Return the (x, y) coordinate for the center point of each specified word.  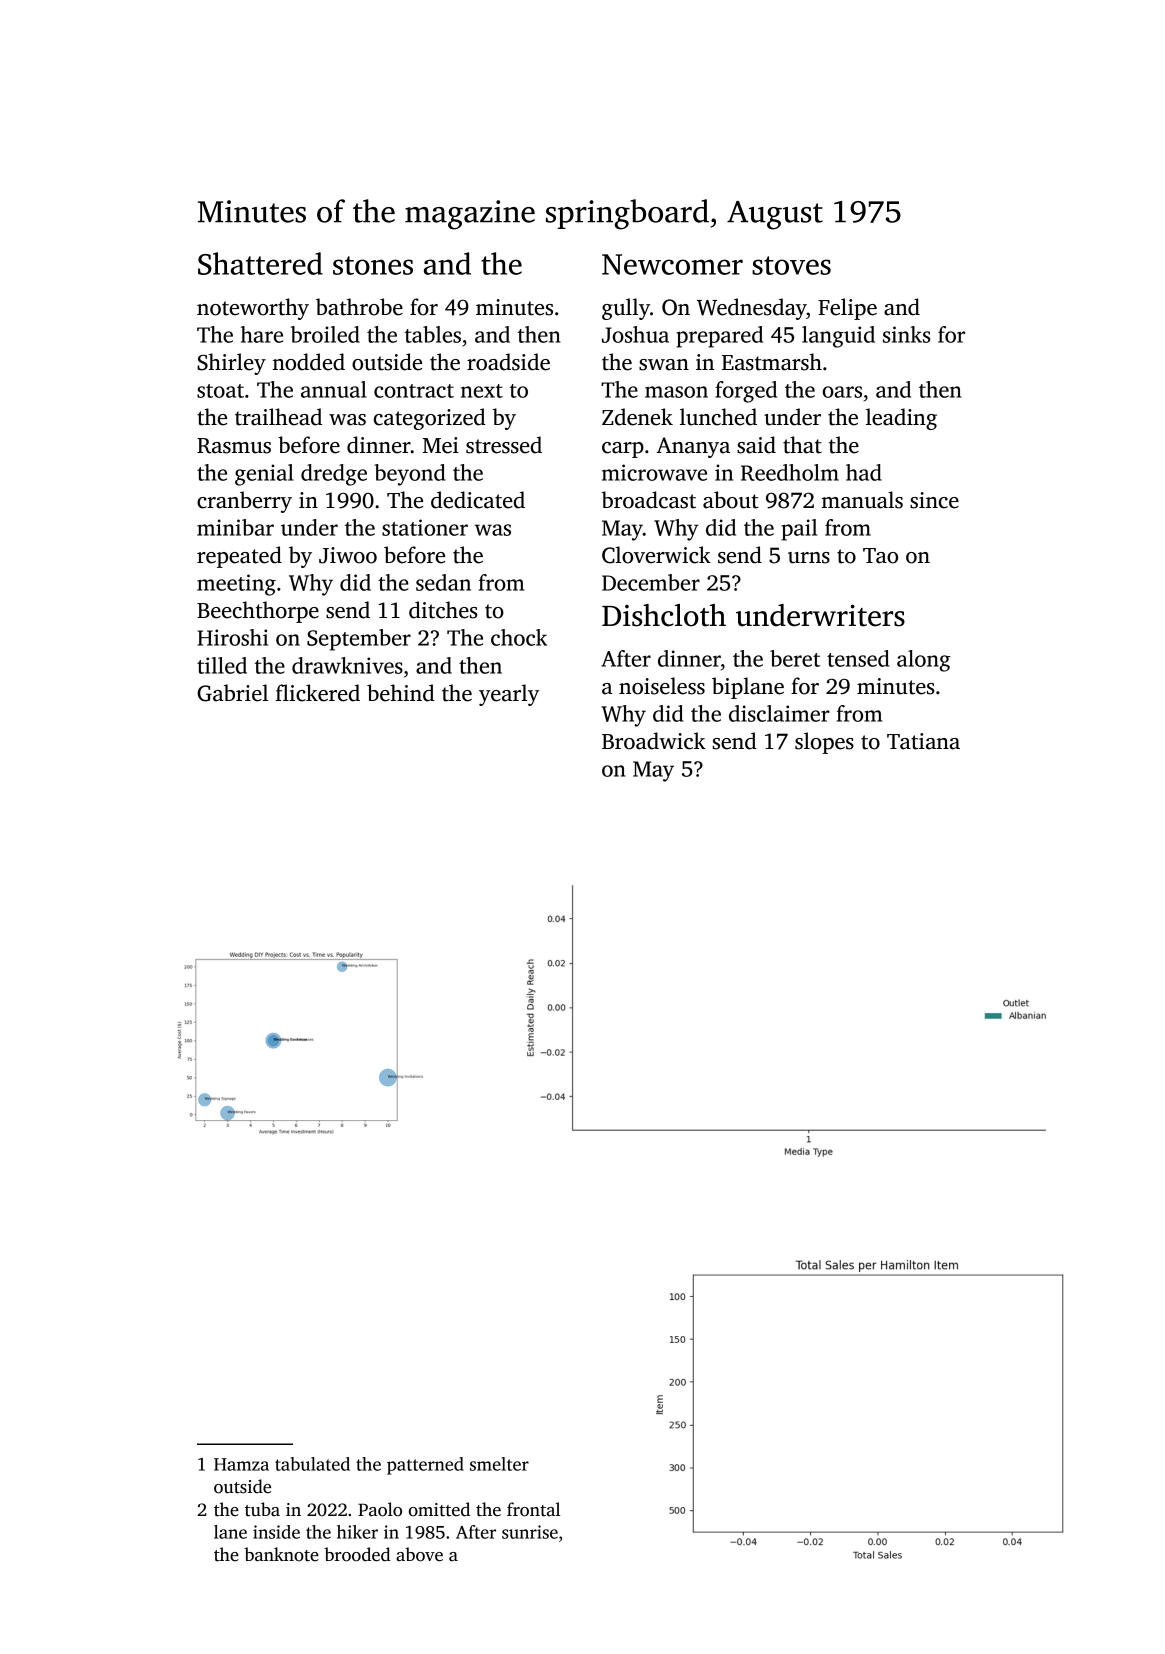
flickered (318, 693)
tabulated (312, 1464)
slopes (824, 743)
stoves (791, 265)
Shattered (260, 263)
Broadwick (654, 741)
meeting (236, 585)
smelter (499, 1464)
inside (276, 1532)
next (482, 391)
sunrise (530, 1532)
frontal (533, 1509)
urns (809, 558)
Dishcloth (664, 615)
